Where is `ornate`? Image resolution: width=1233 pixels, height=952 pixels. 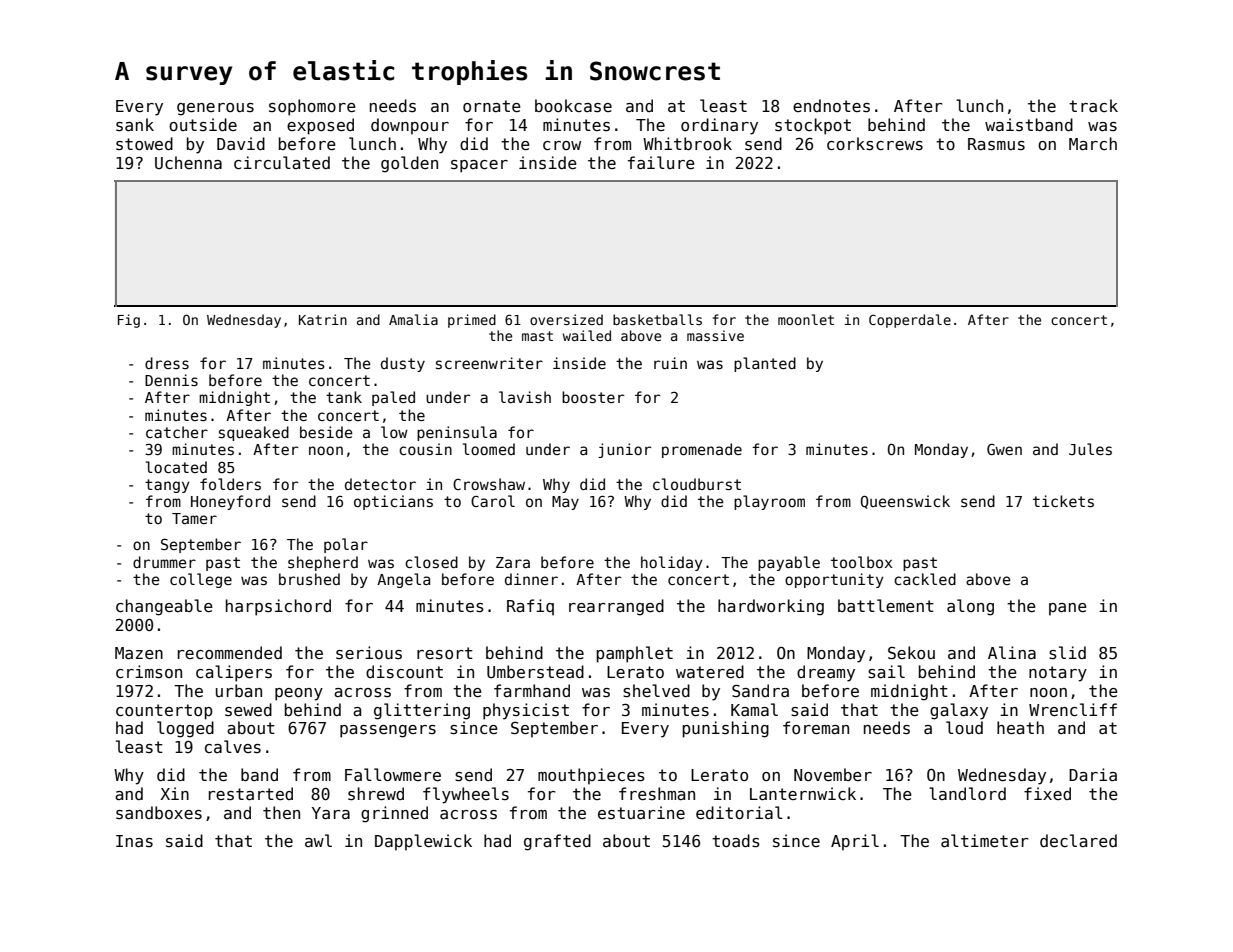 ornate is located at coordinates (492, 106).
